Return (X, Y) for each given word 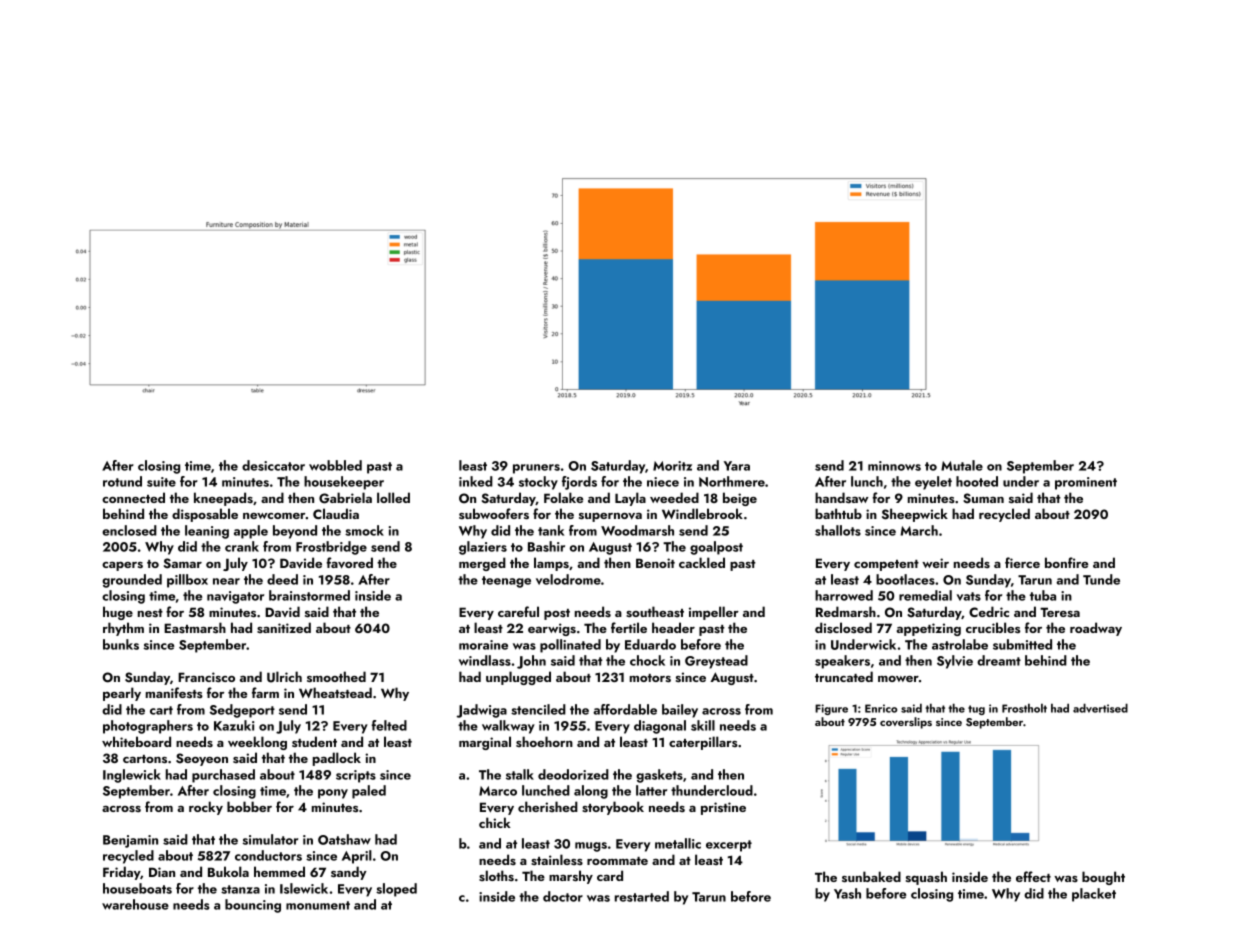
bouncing (253, 906)
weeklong (257, 743)
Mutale (962, 465)
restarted (642, 896)
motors (650, 678)
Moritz (672, 466)
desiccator (273, 465)
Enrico (881, 708)
